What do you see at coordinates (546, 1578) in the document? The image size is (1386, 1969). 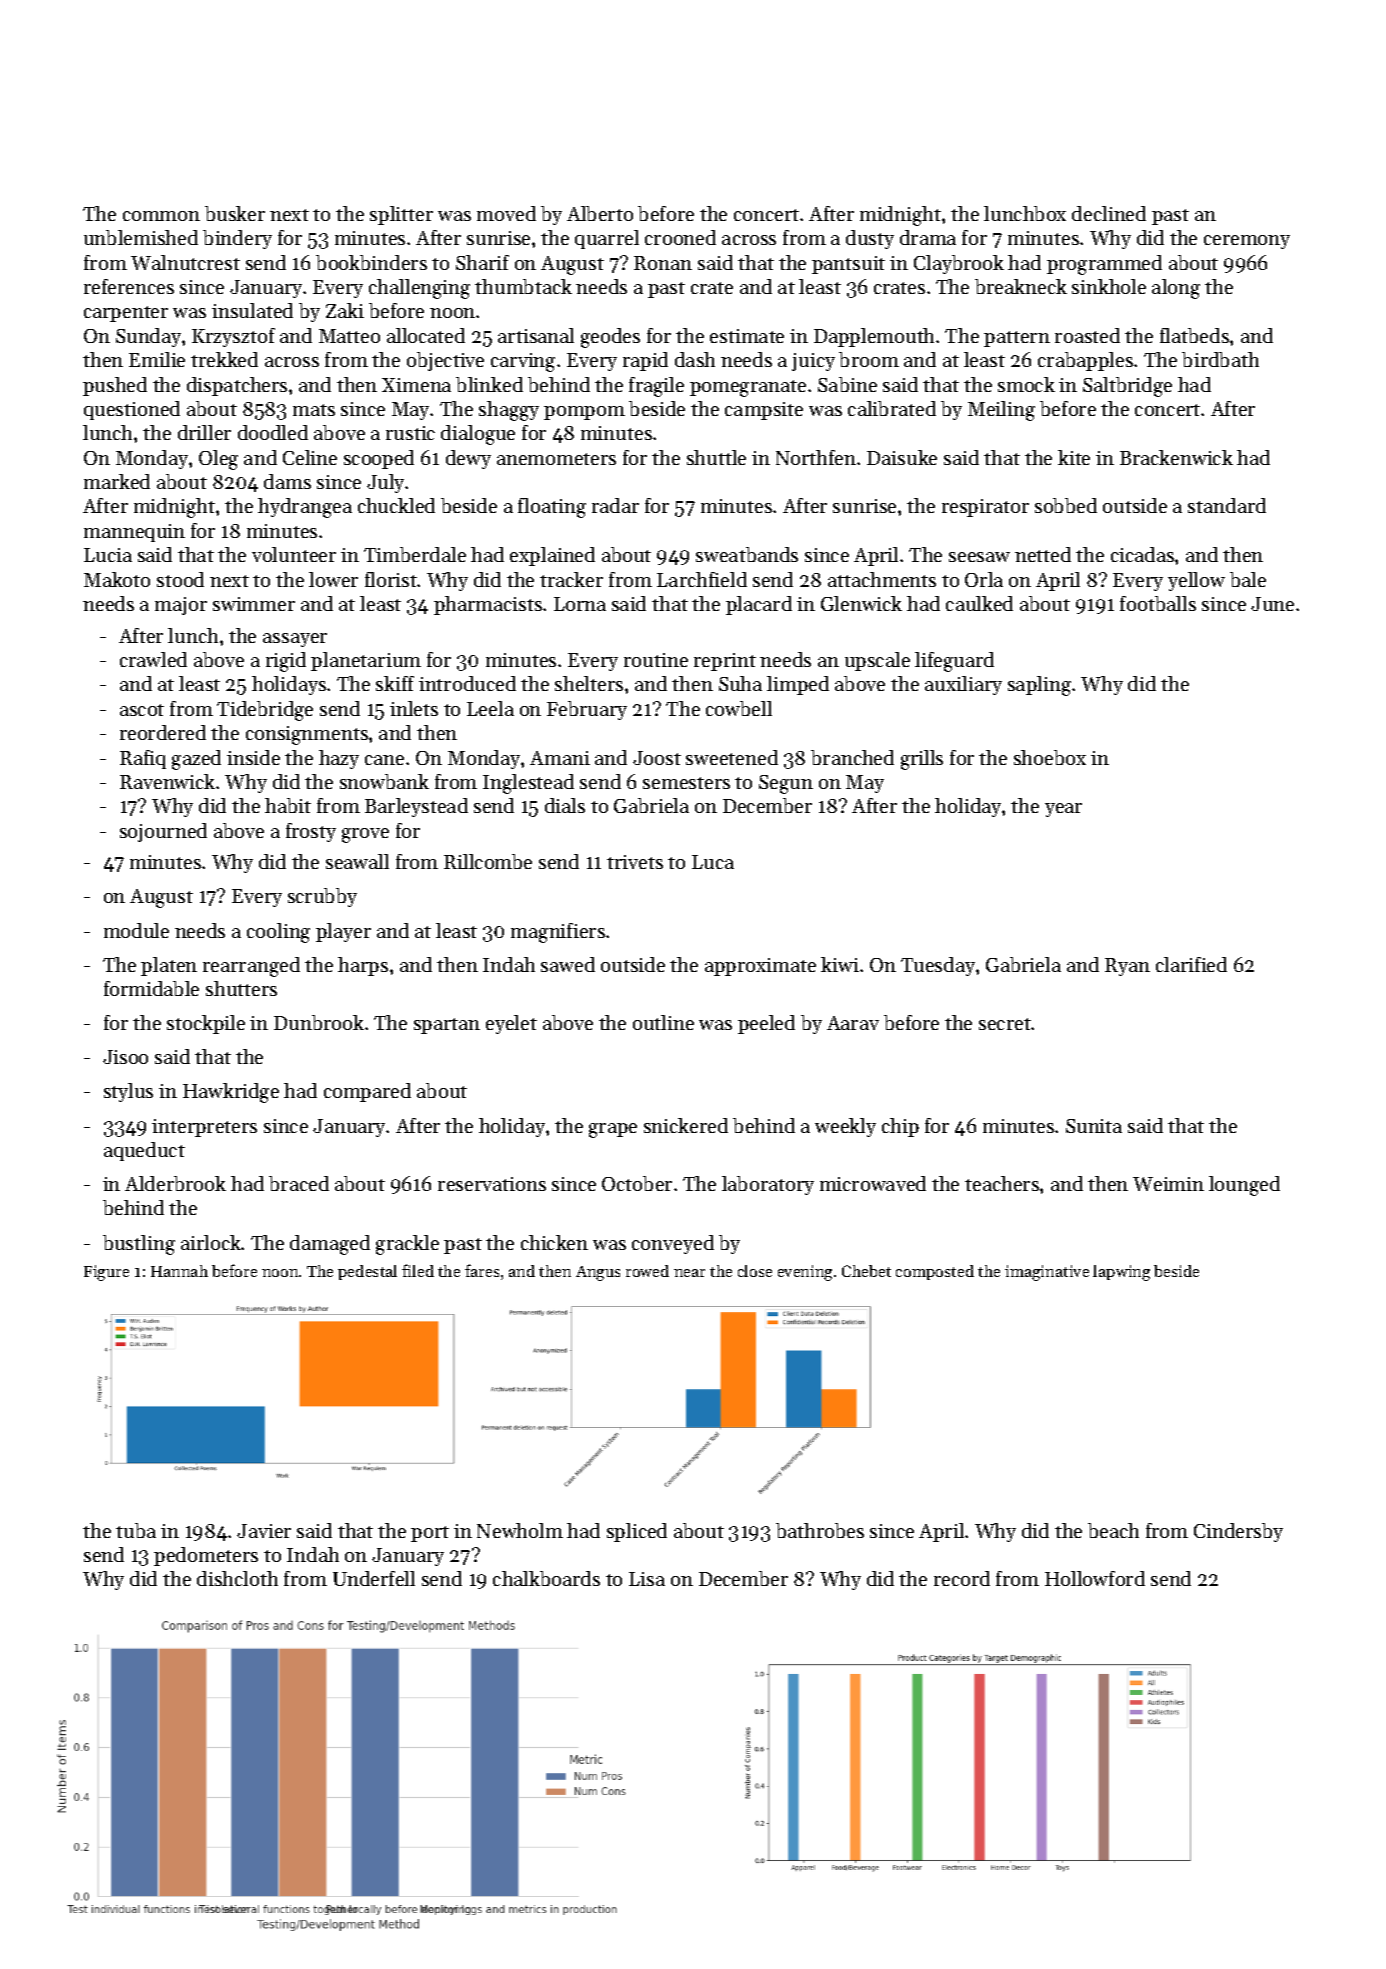 I see `chalkboards` at bounding box center [546, 1578].
